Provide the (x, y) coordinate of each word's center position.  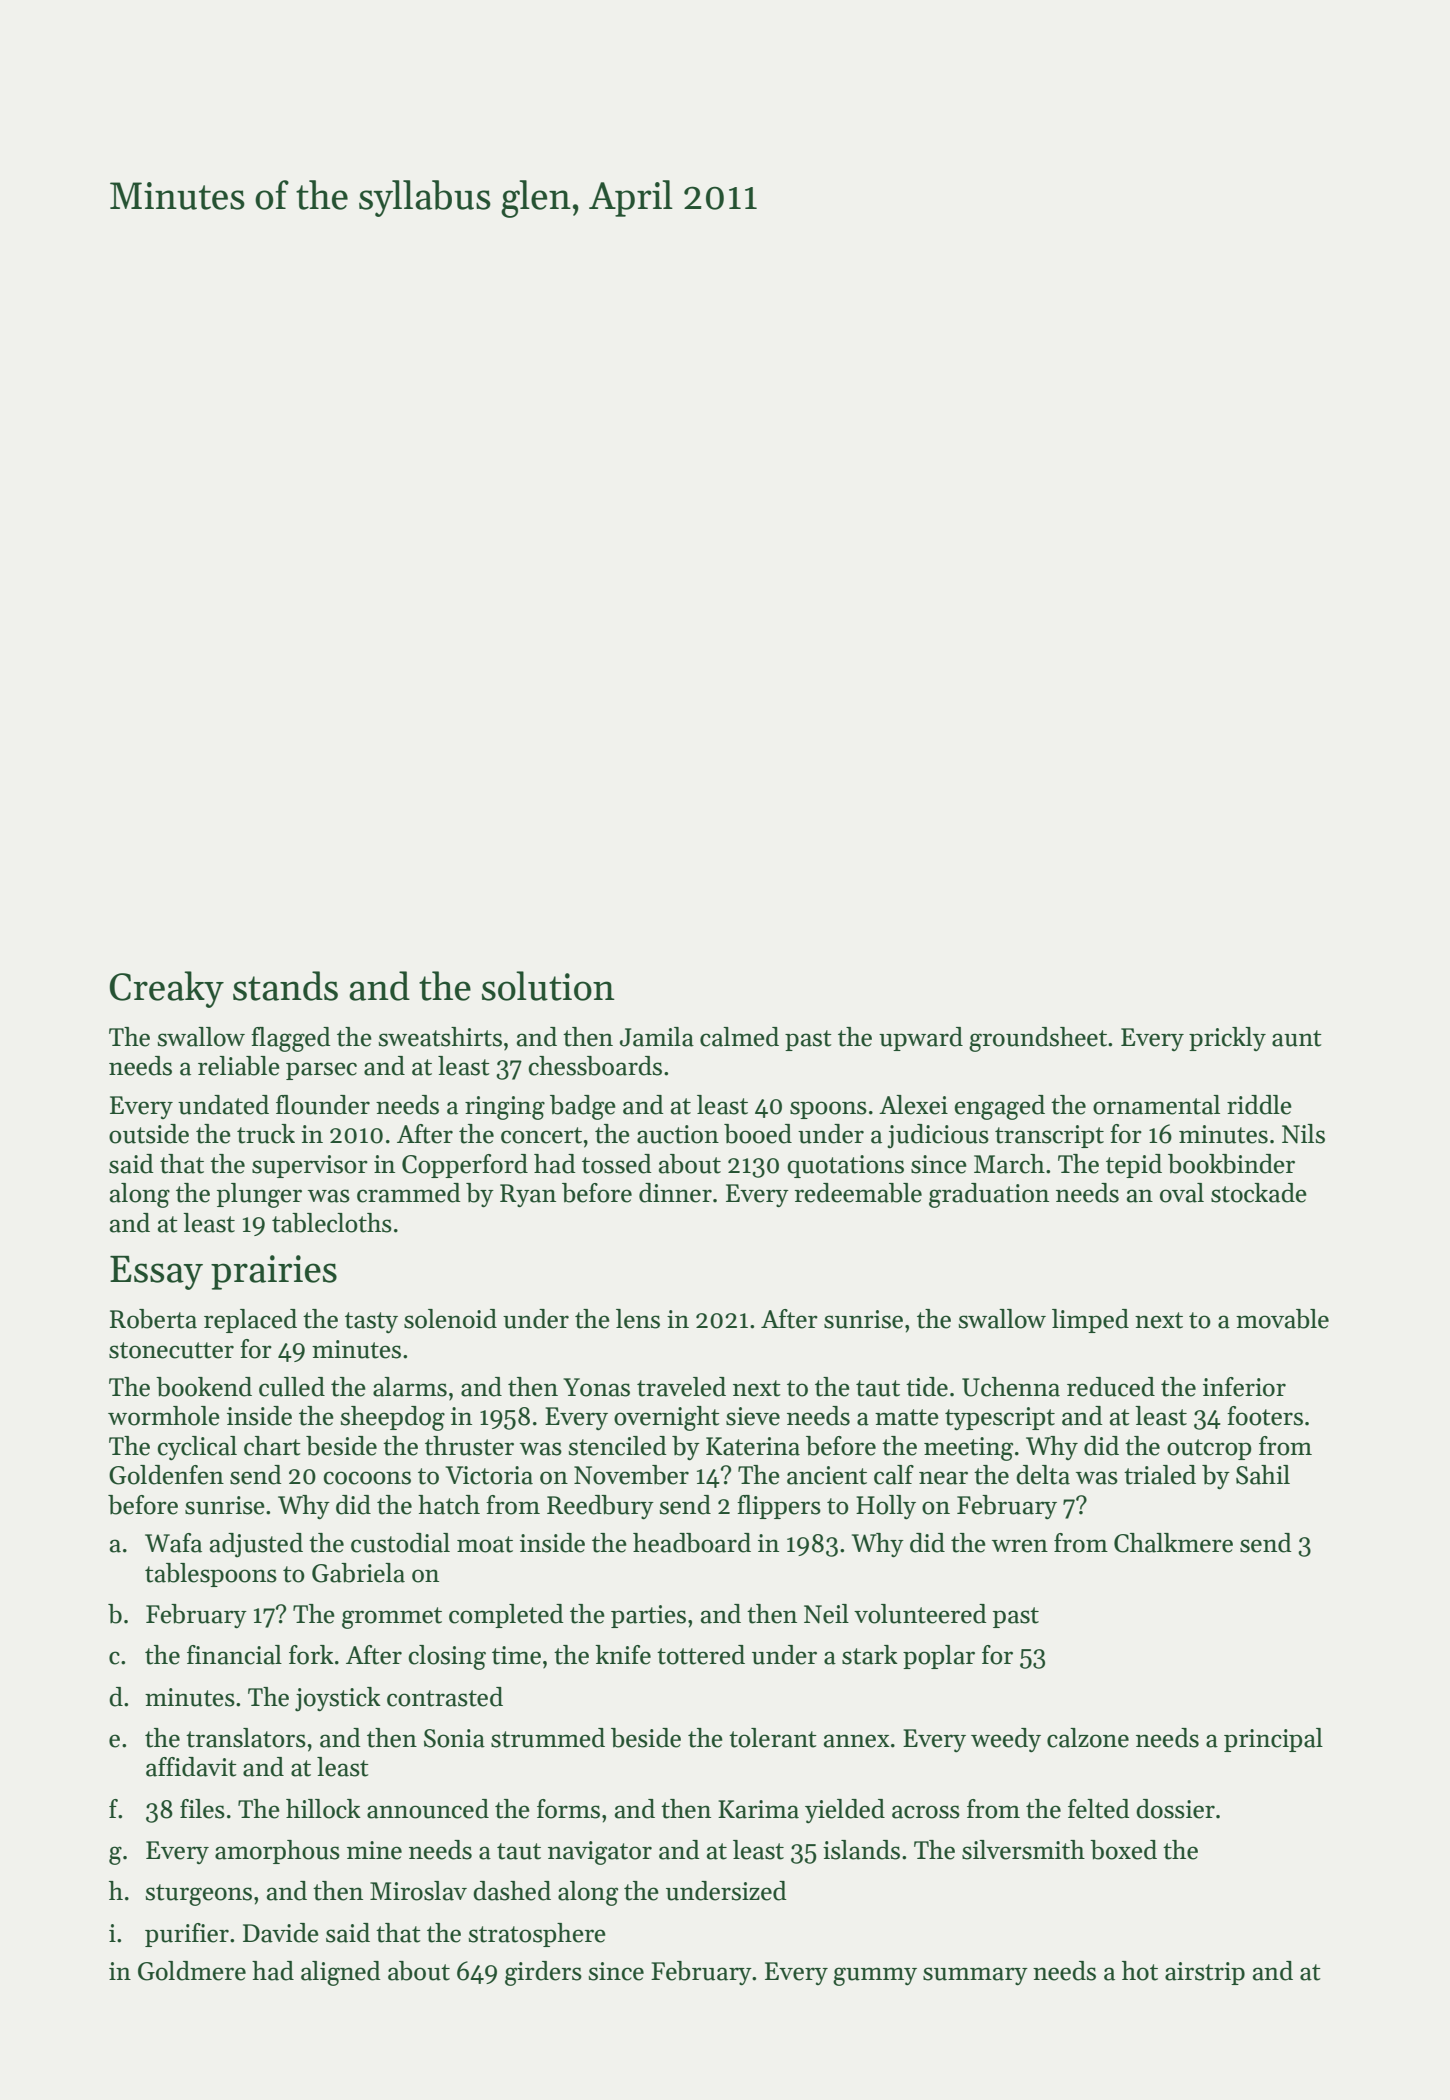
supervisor (310, 1166)
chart (272, 1446)
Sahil (1263, 1475)
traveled (681, 1387)
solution (548, 986)
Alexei (913, 1105)
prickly (1227, 1039)
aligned (341, 1973)
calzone (1088, 1738)
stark (870, 1655)
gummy (875, 1976)
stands (285, 986)
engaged (1000, 1107)
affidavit (191, 1767)
